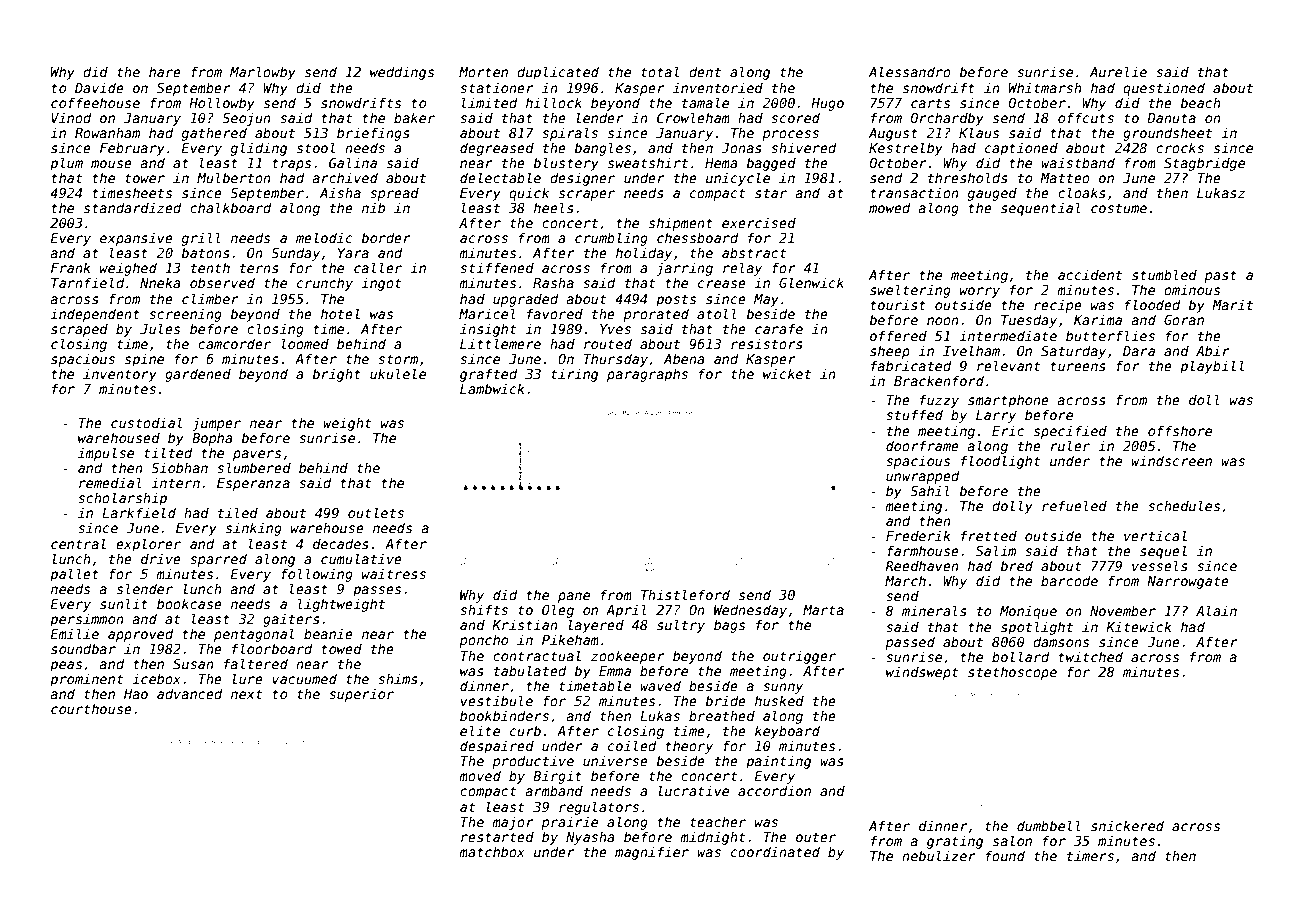 The height and width of the image is (924, 1308). I want to click on Larkfield, so click(139, 512).
